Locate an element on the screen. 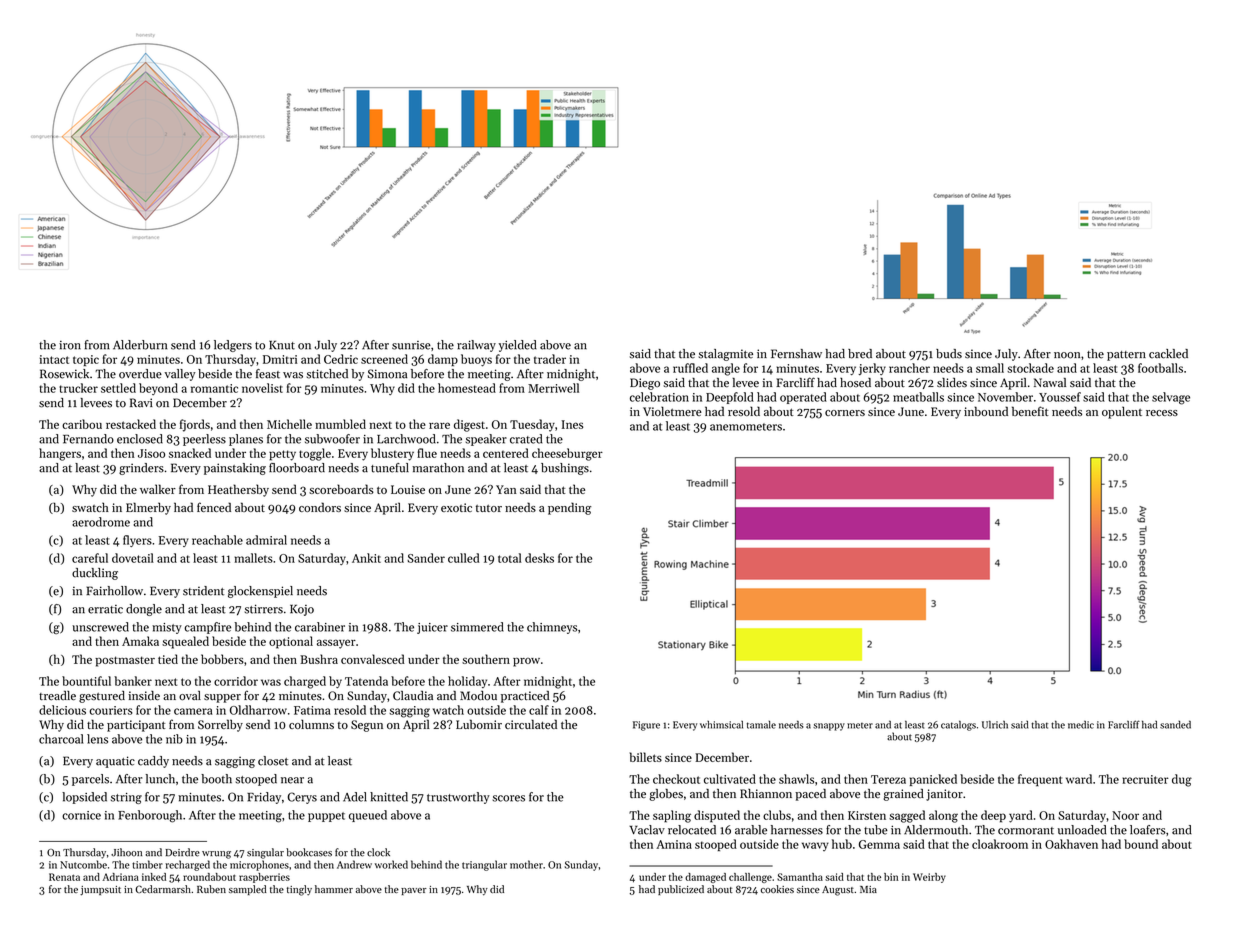 The image size is (1233, 952). loafers is located at coordinates (1148, 830).
